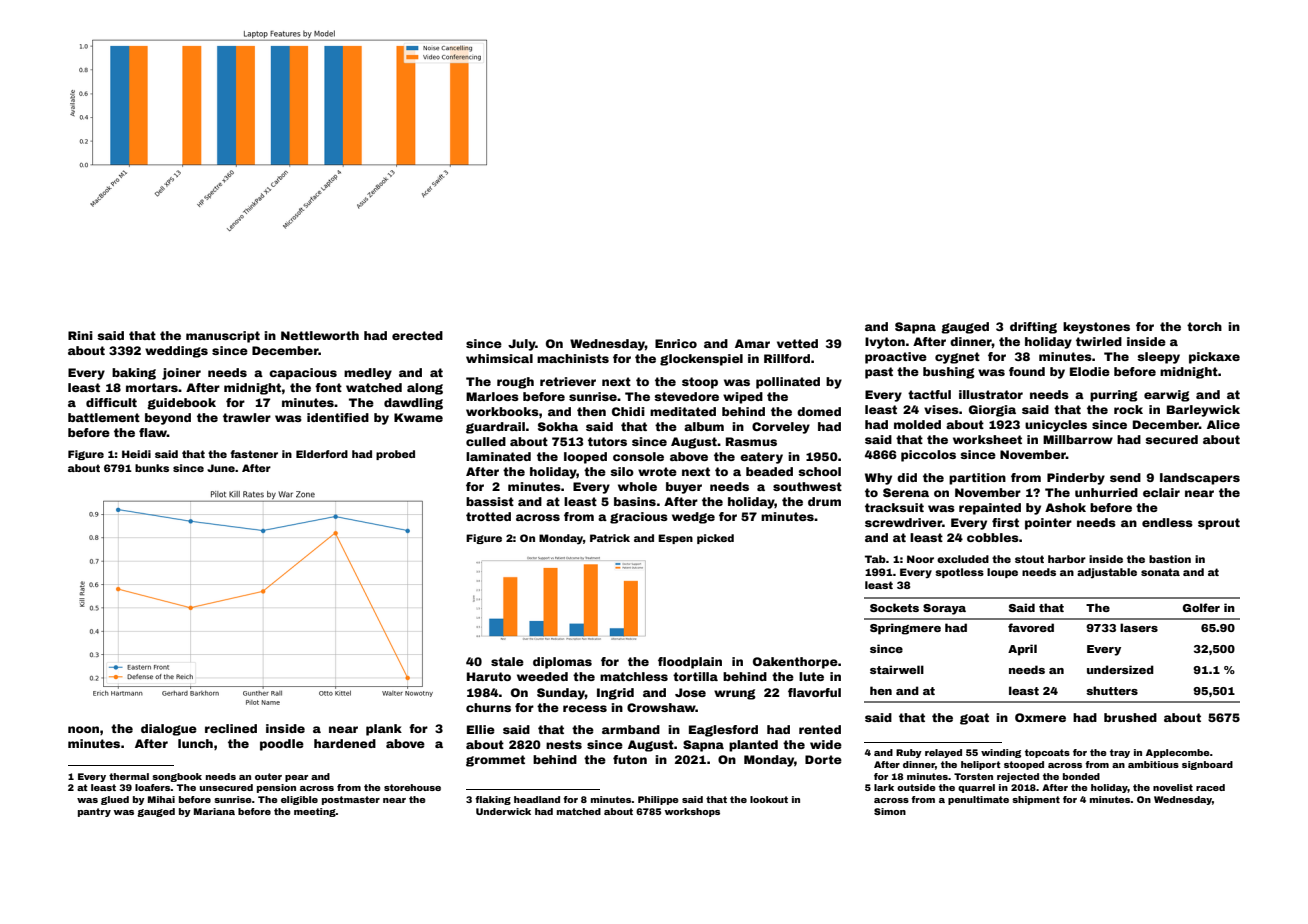 Image resolution: width=1308 pixels, height=924 pixels. I want to click on Enrico, so click(676, 343).
